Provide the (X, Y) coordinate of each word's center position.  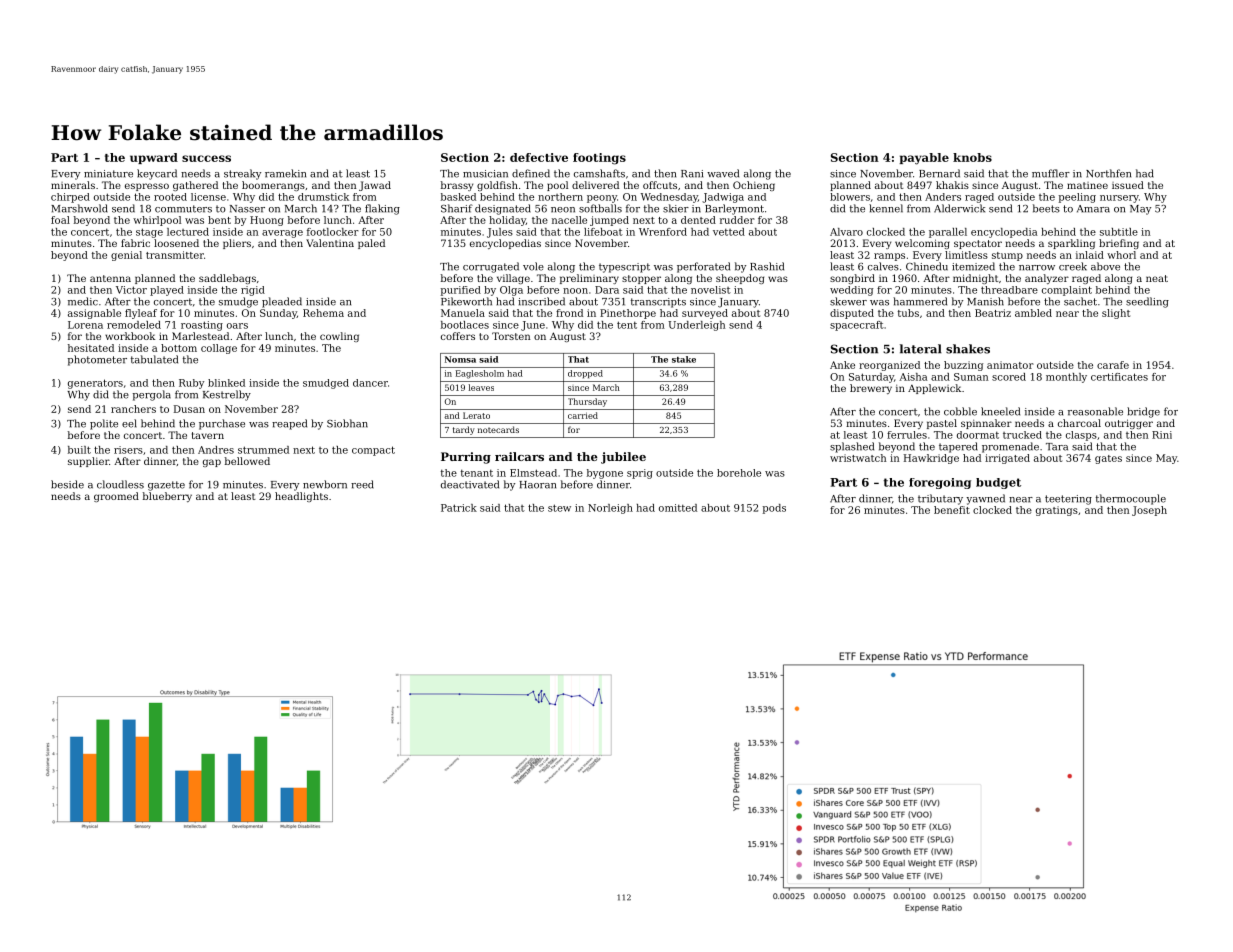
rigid (253, 291)
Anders (943, 197)
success (206, 158)
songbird (852, 279)
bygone (605, 474)
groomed (116, 497)
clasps (1081, 436)
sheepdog (740, 279)
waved (723, 173)
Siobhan (347, 423)
